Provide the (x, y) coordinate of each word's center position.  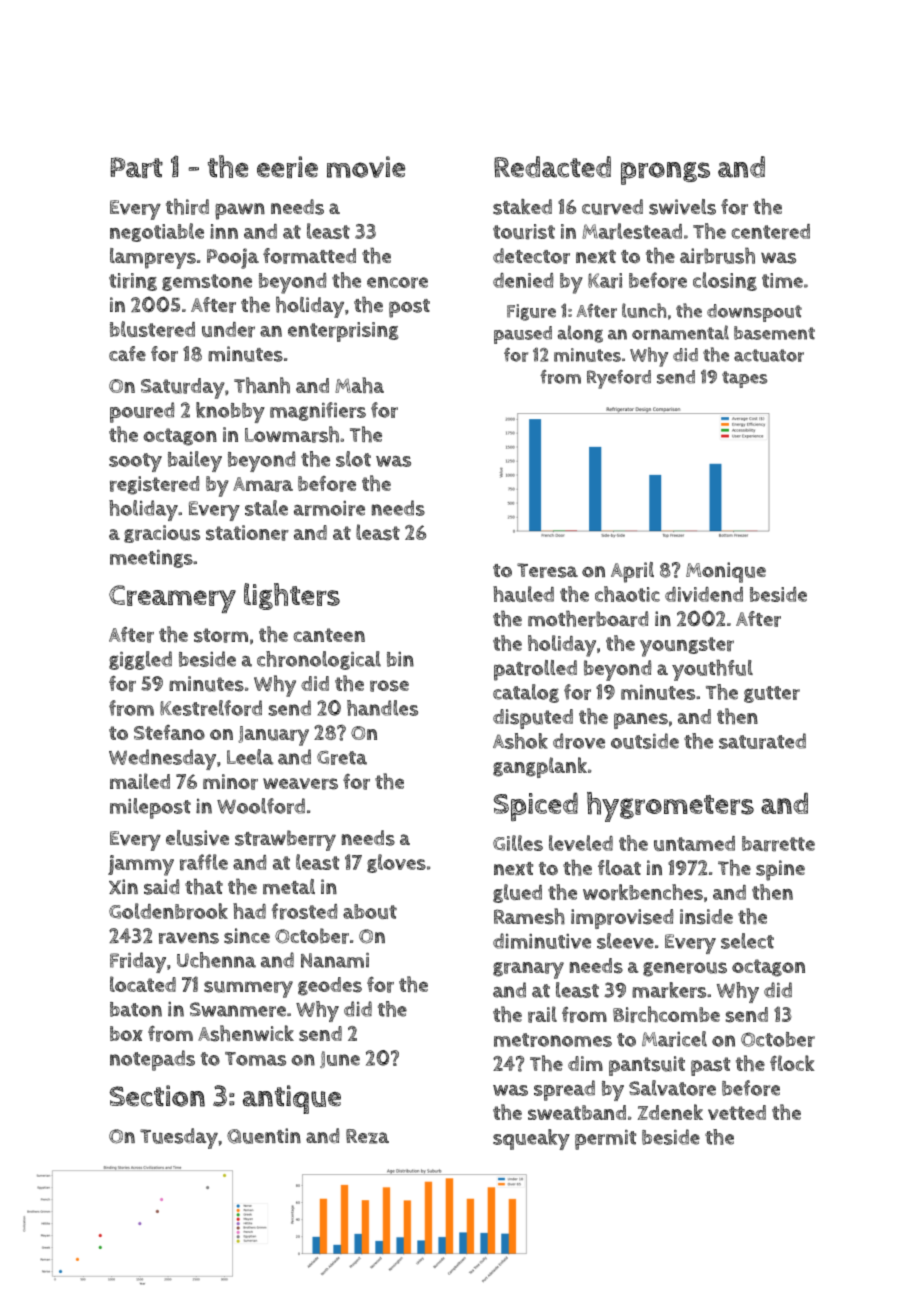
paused (523, 335)
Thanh (262, 385)
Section (157, 1096)
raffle (204, 862)
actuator (769, 355)
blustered (152, 329)
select (747, 941)
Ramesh (529, 916)
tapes (744, 379)
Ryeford (619, 379)
